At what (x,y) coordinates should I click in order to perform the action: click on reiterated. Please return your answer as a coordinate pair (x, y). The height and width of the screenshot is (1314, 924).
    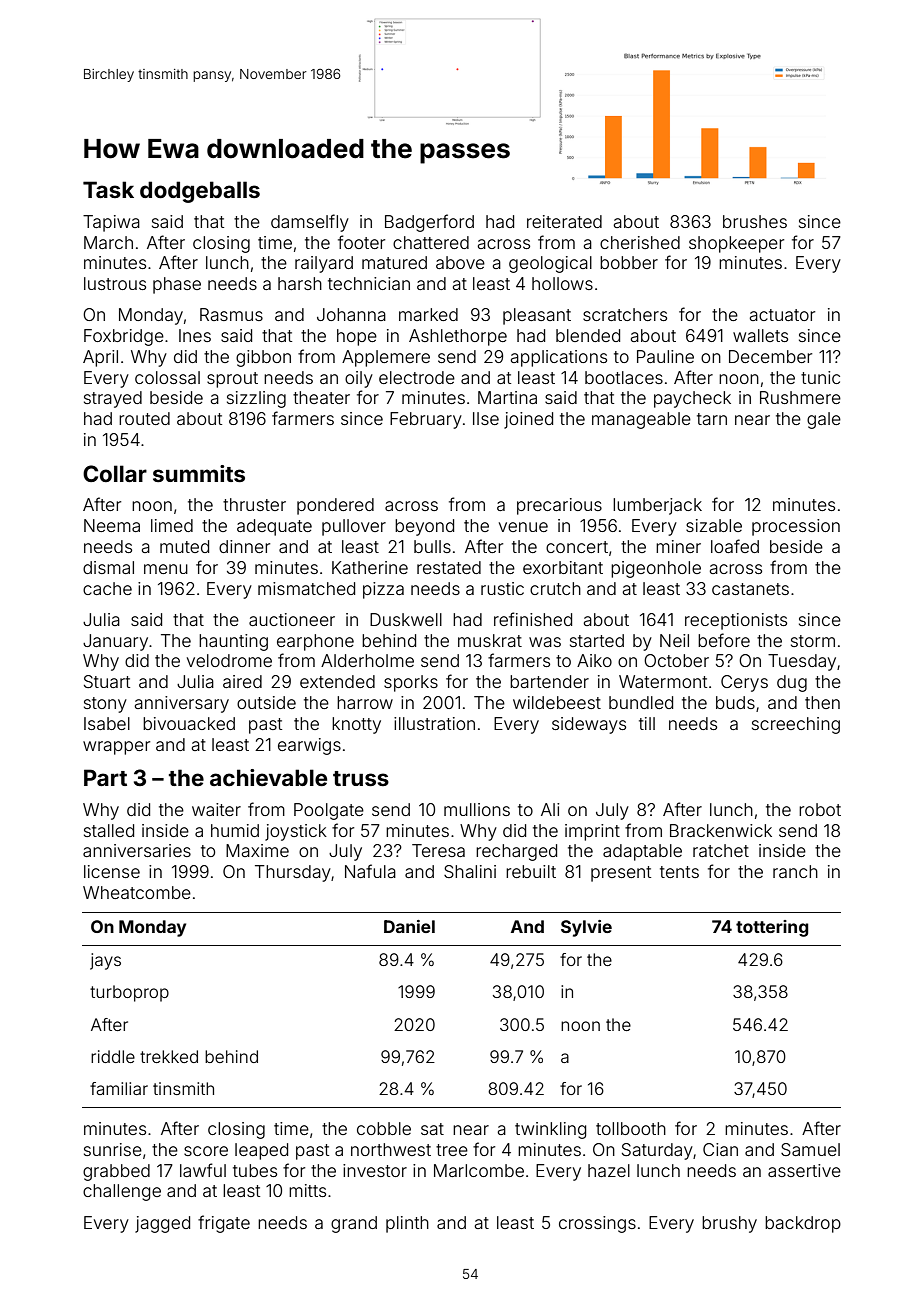
    Looking at the image, I should click on (564, 221).
